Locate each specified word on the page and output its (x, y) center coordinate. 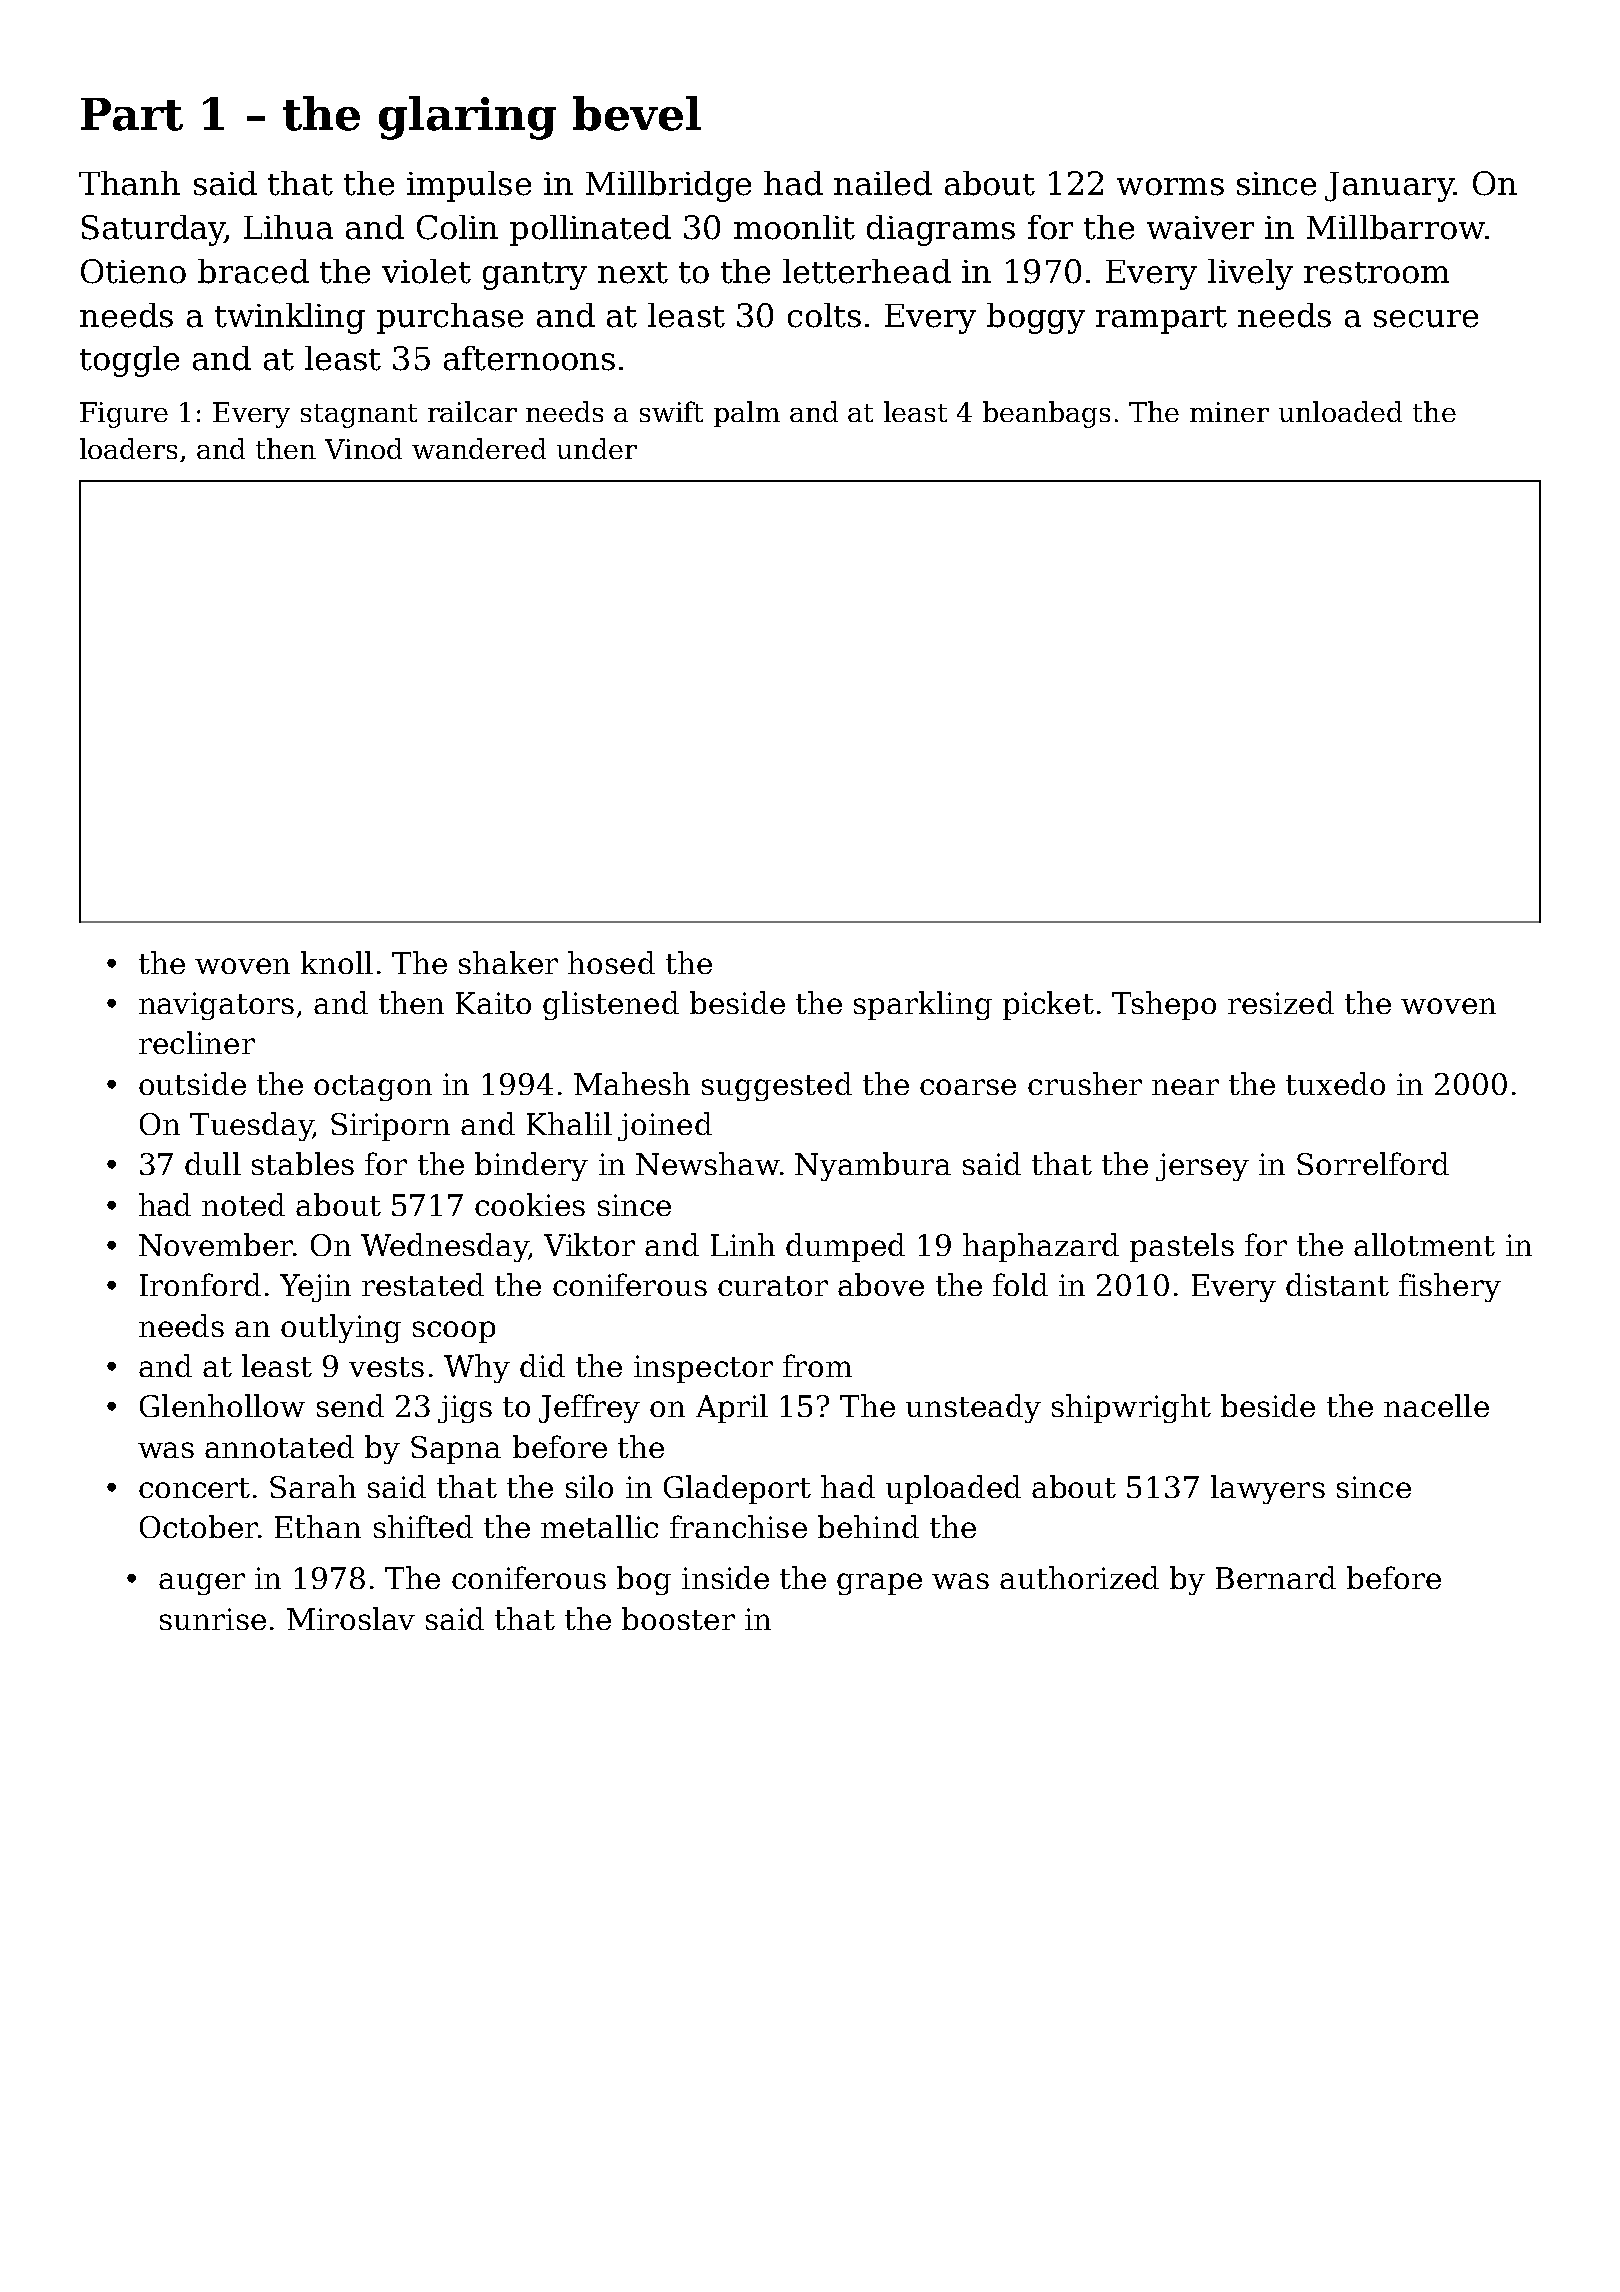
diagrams (941, 230)
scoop (454, 1332)
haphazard (1041, 1247)
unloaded (1340, 411)
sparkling (923, 1005)
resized (1281, 1002)
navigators (216, 1006)
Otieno (133, 271)
